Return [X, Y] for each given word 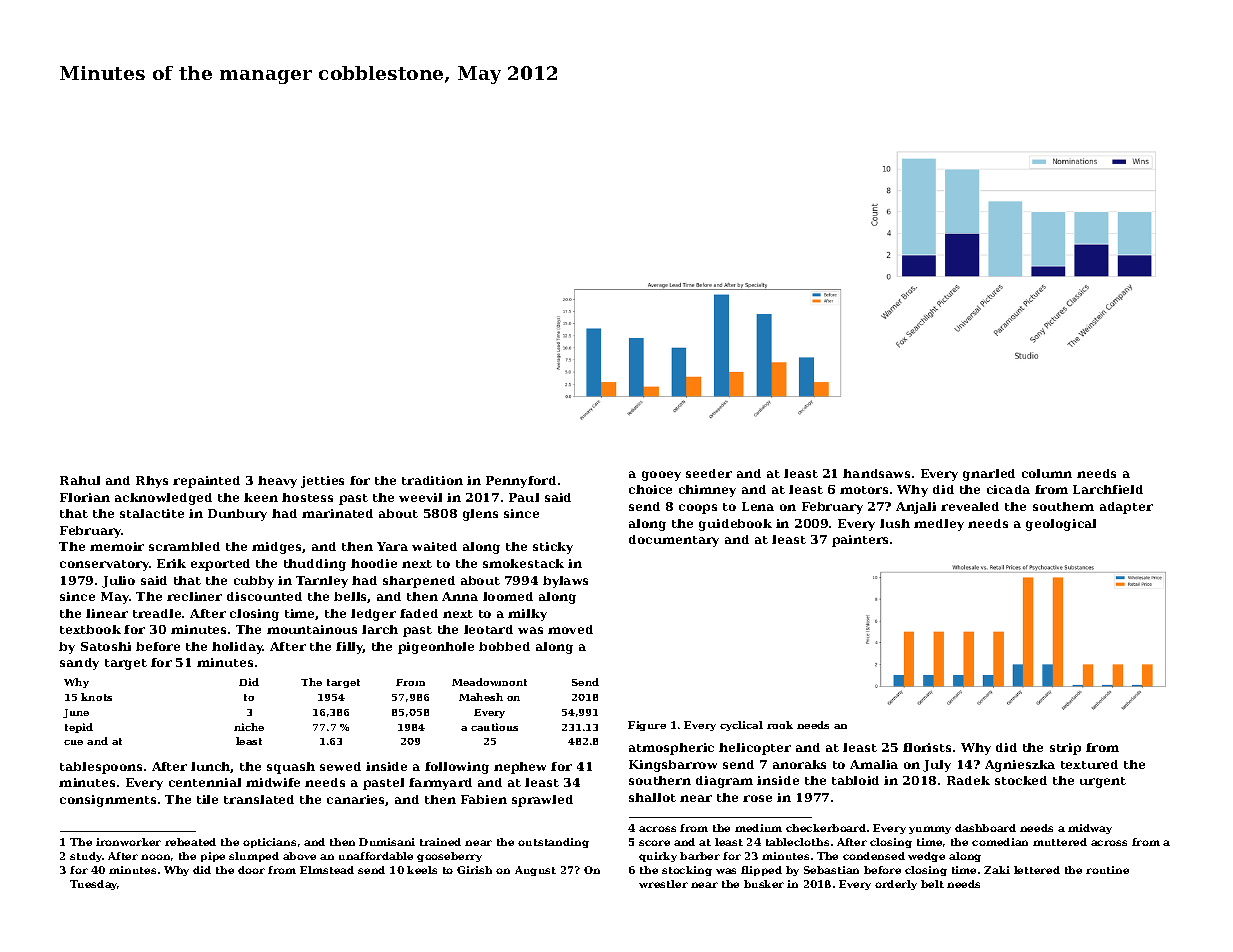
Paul [524, 497]
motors [864, 490]
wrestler [663, 884]
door [251, 870]
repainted [206, 482]
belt [932, 884]
